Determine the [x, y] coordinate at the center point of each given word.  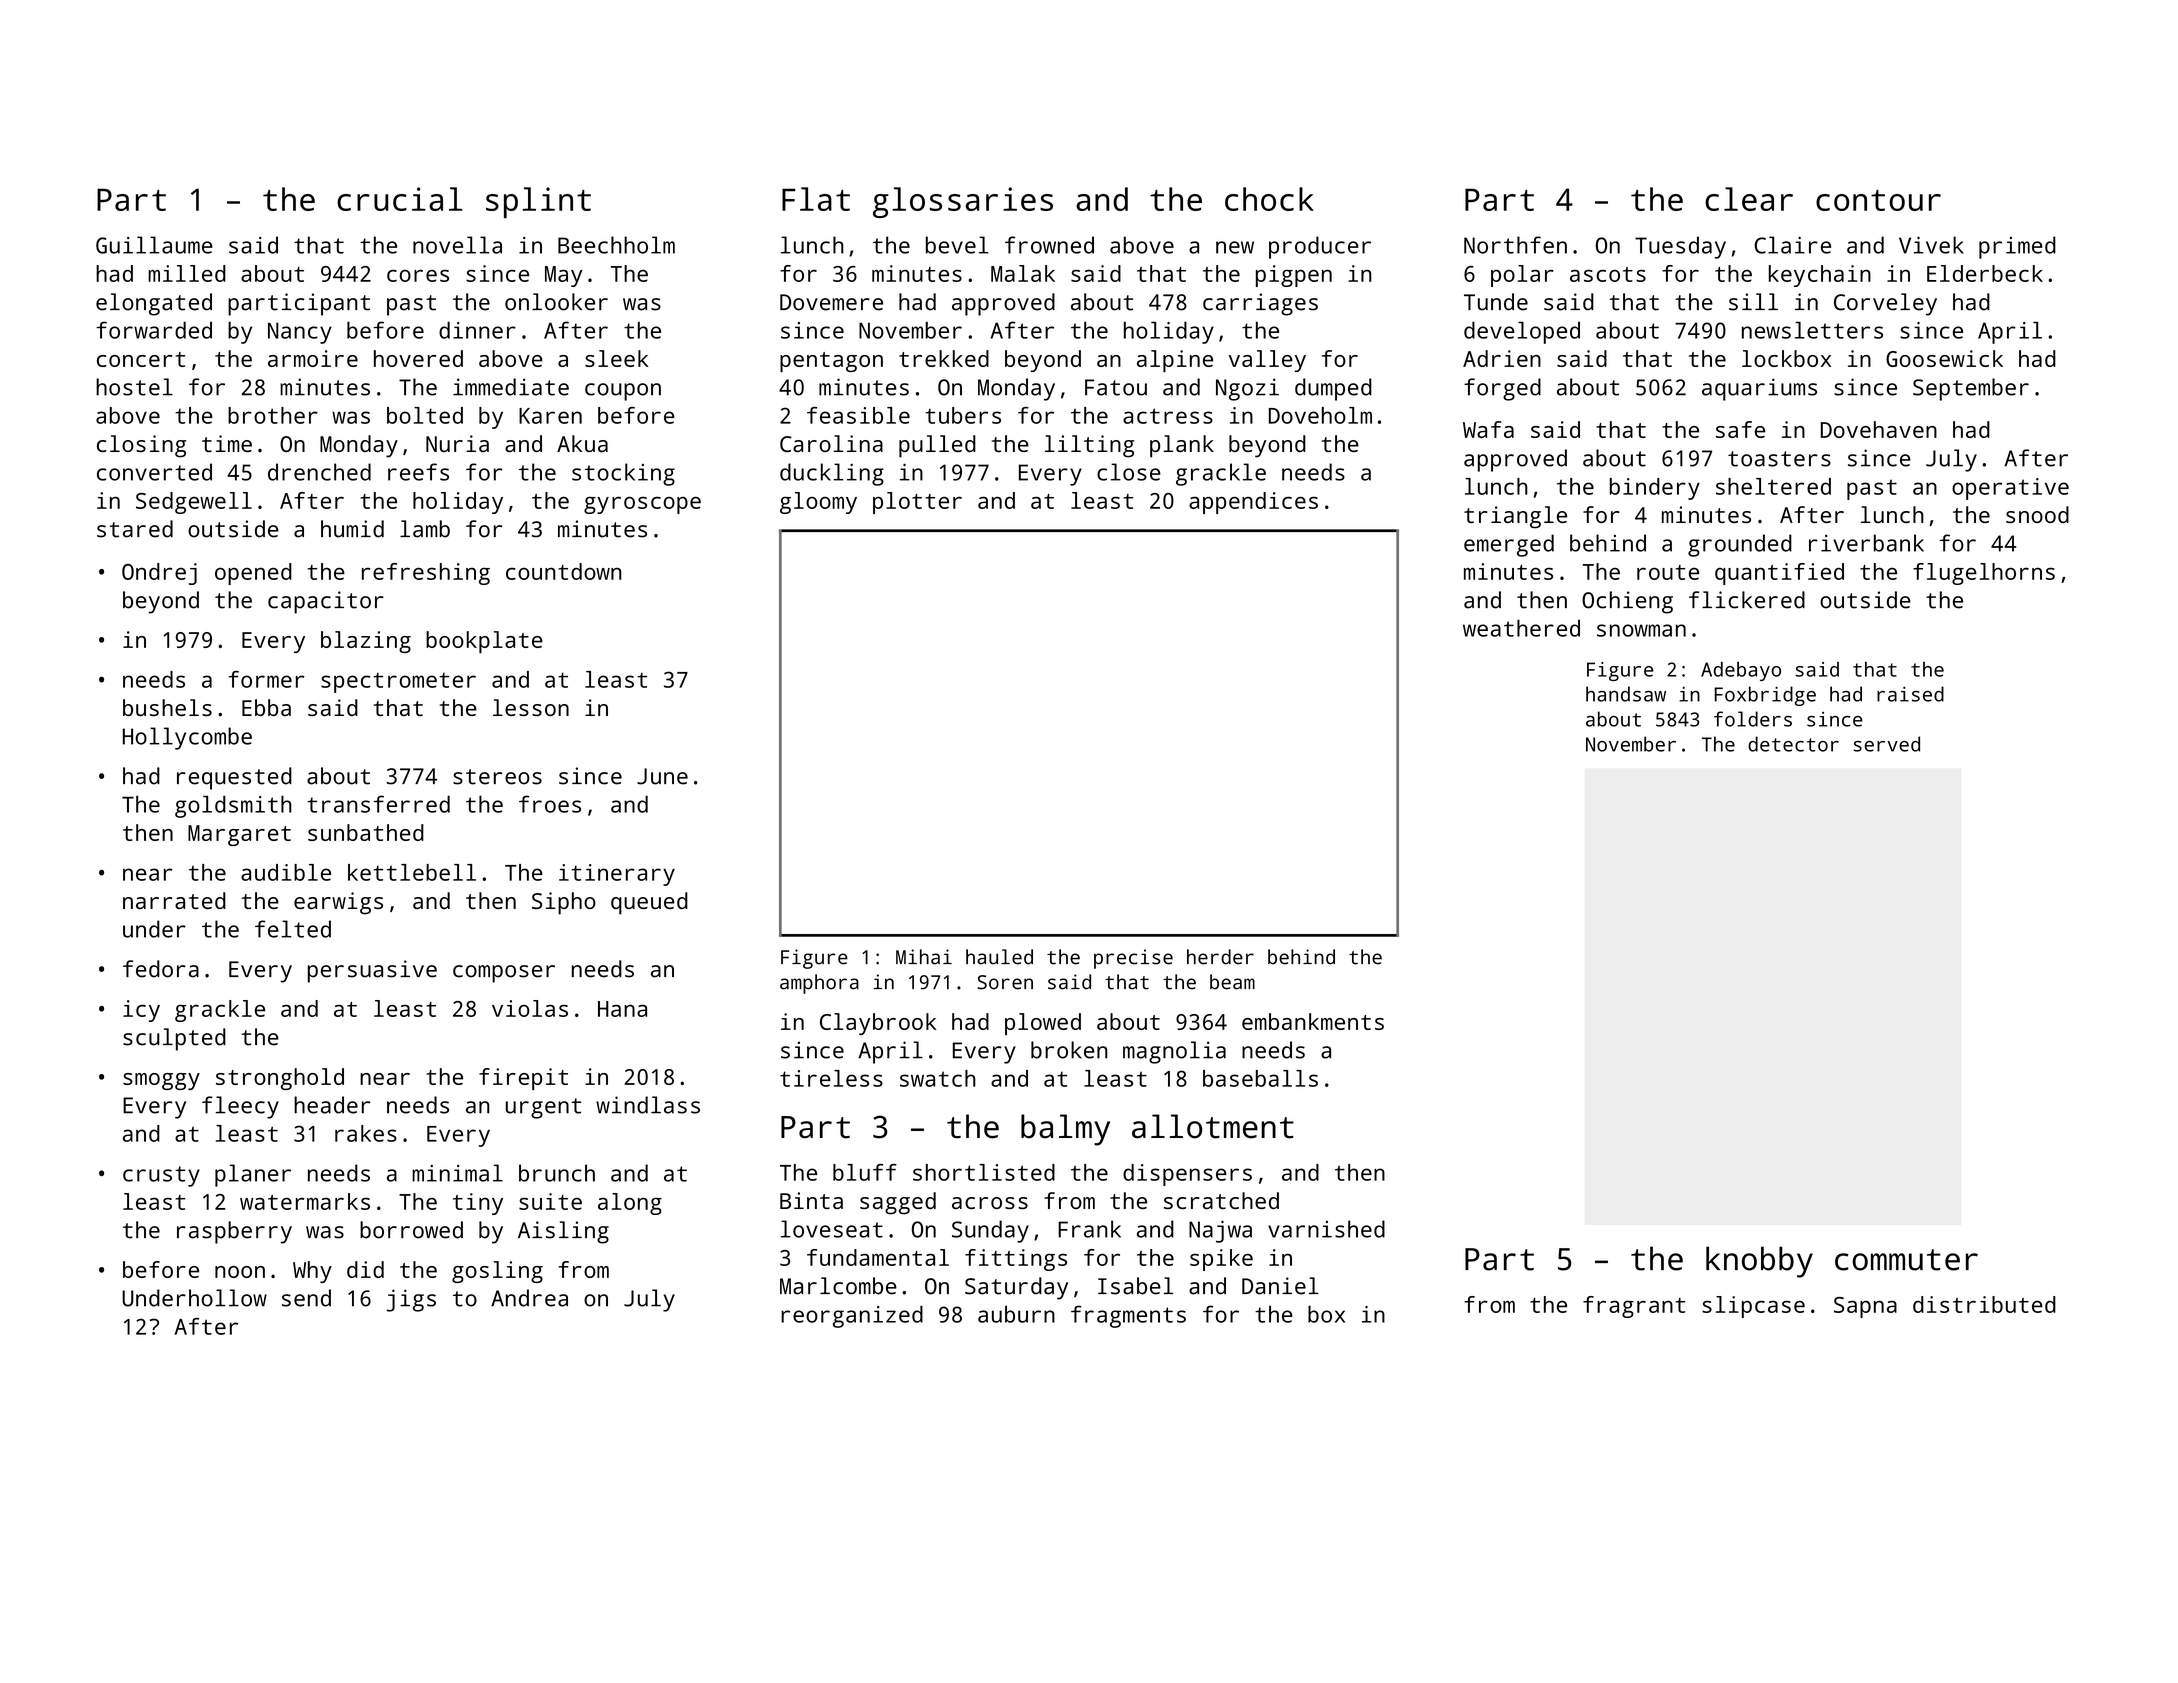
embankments [1313, 1021]
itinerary [617, 875]
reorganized [852, 1316]
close [1129, 472]
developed [1522, 332]
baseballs [1260, 1078]
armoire [313, 358]
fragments [1128, 1316]
